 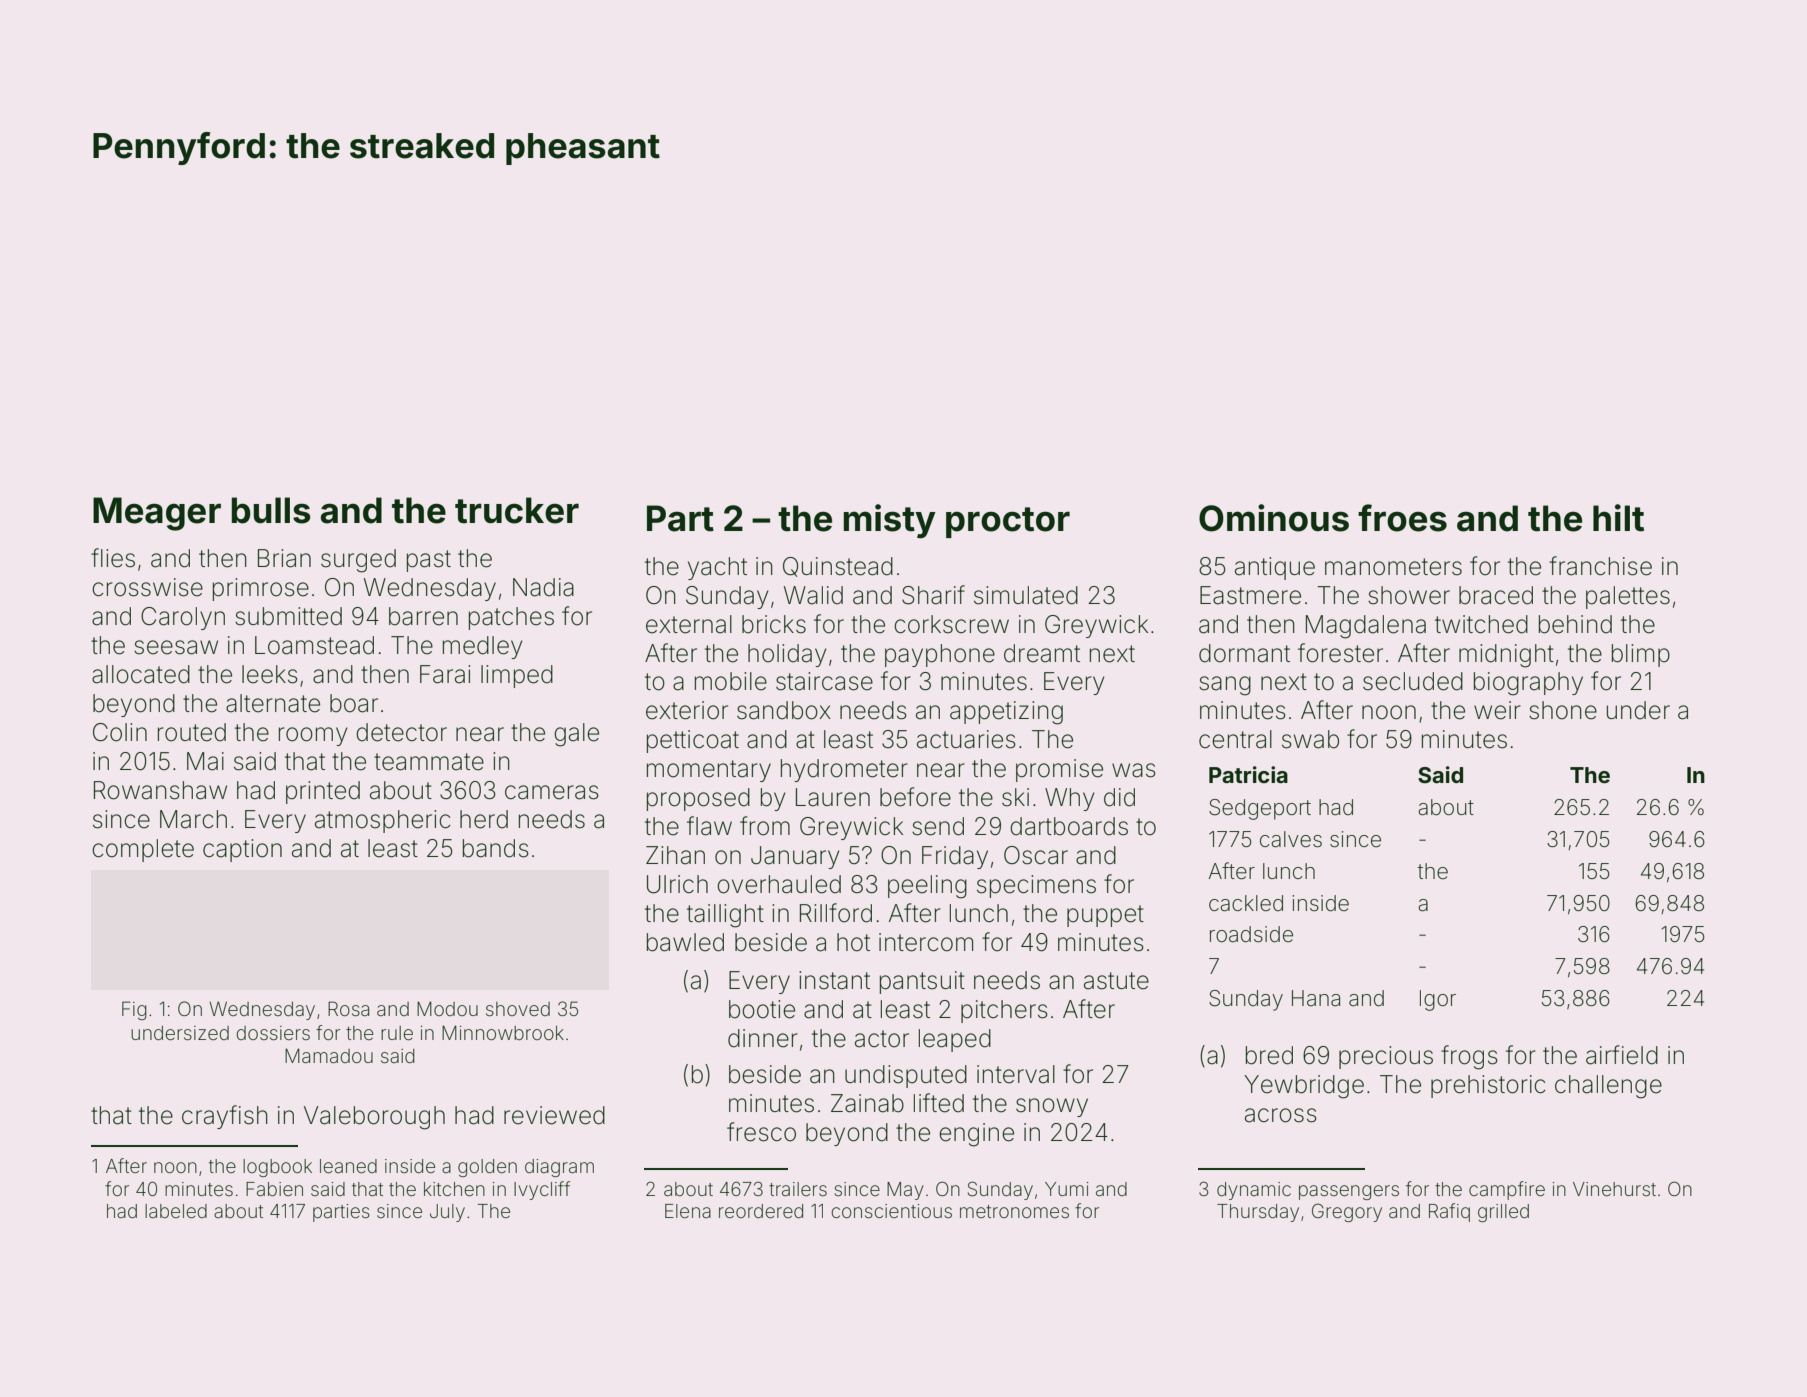 I want to click on actuaries, so click(x=966, y=739).
